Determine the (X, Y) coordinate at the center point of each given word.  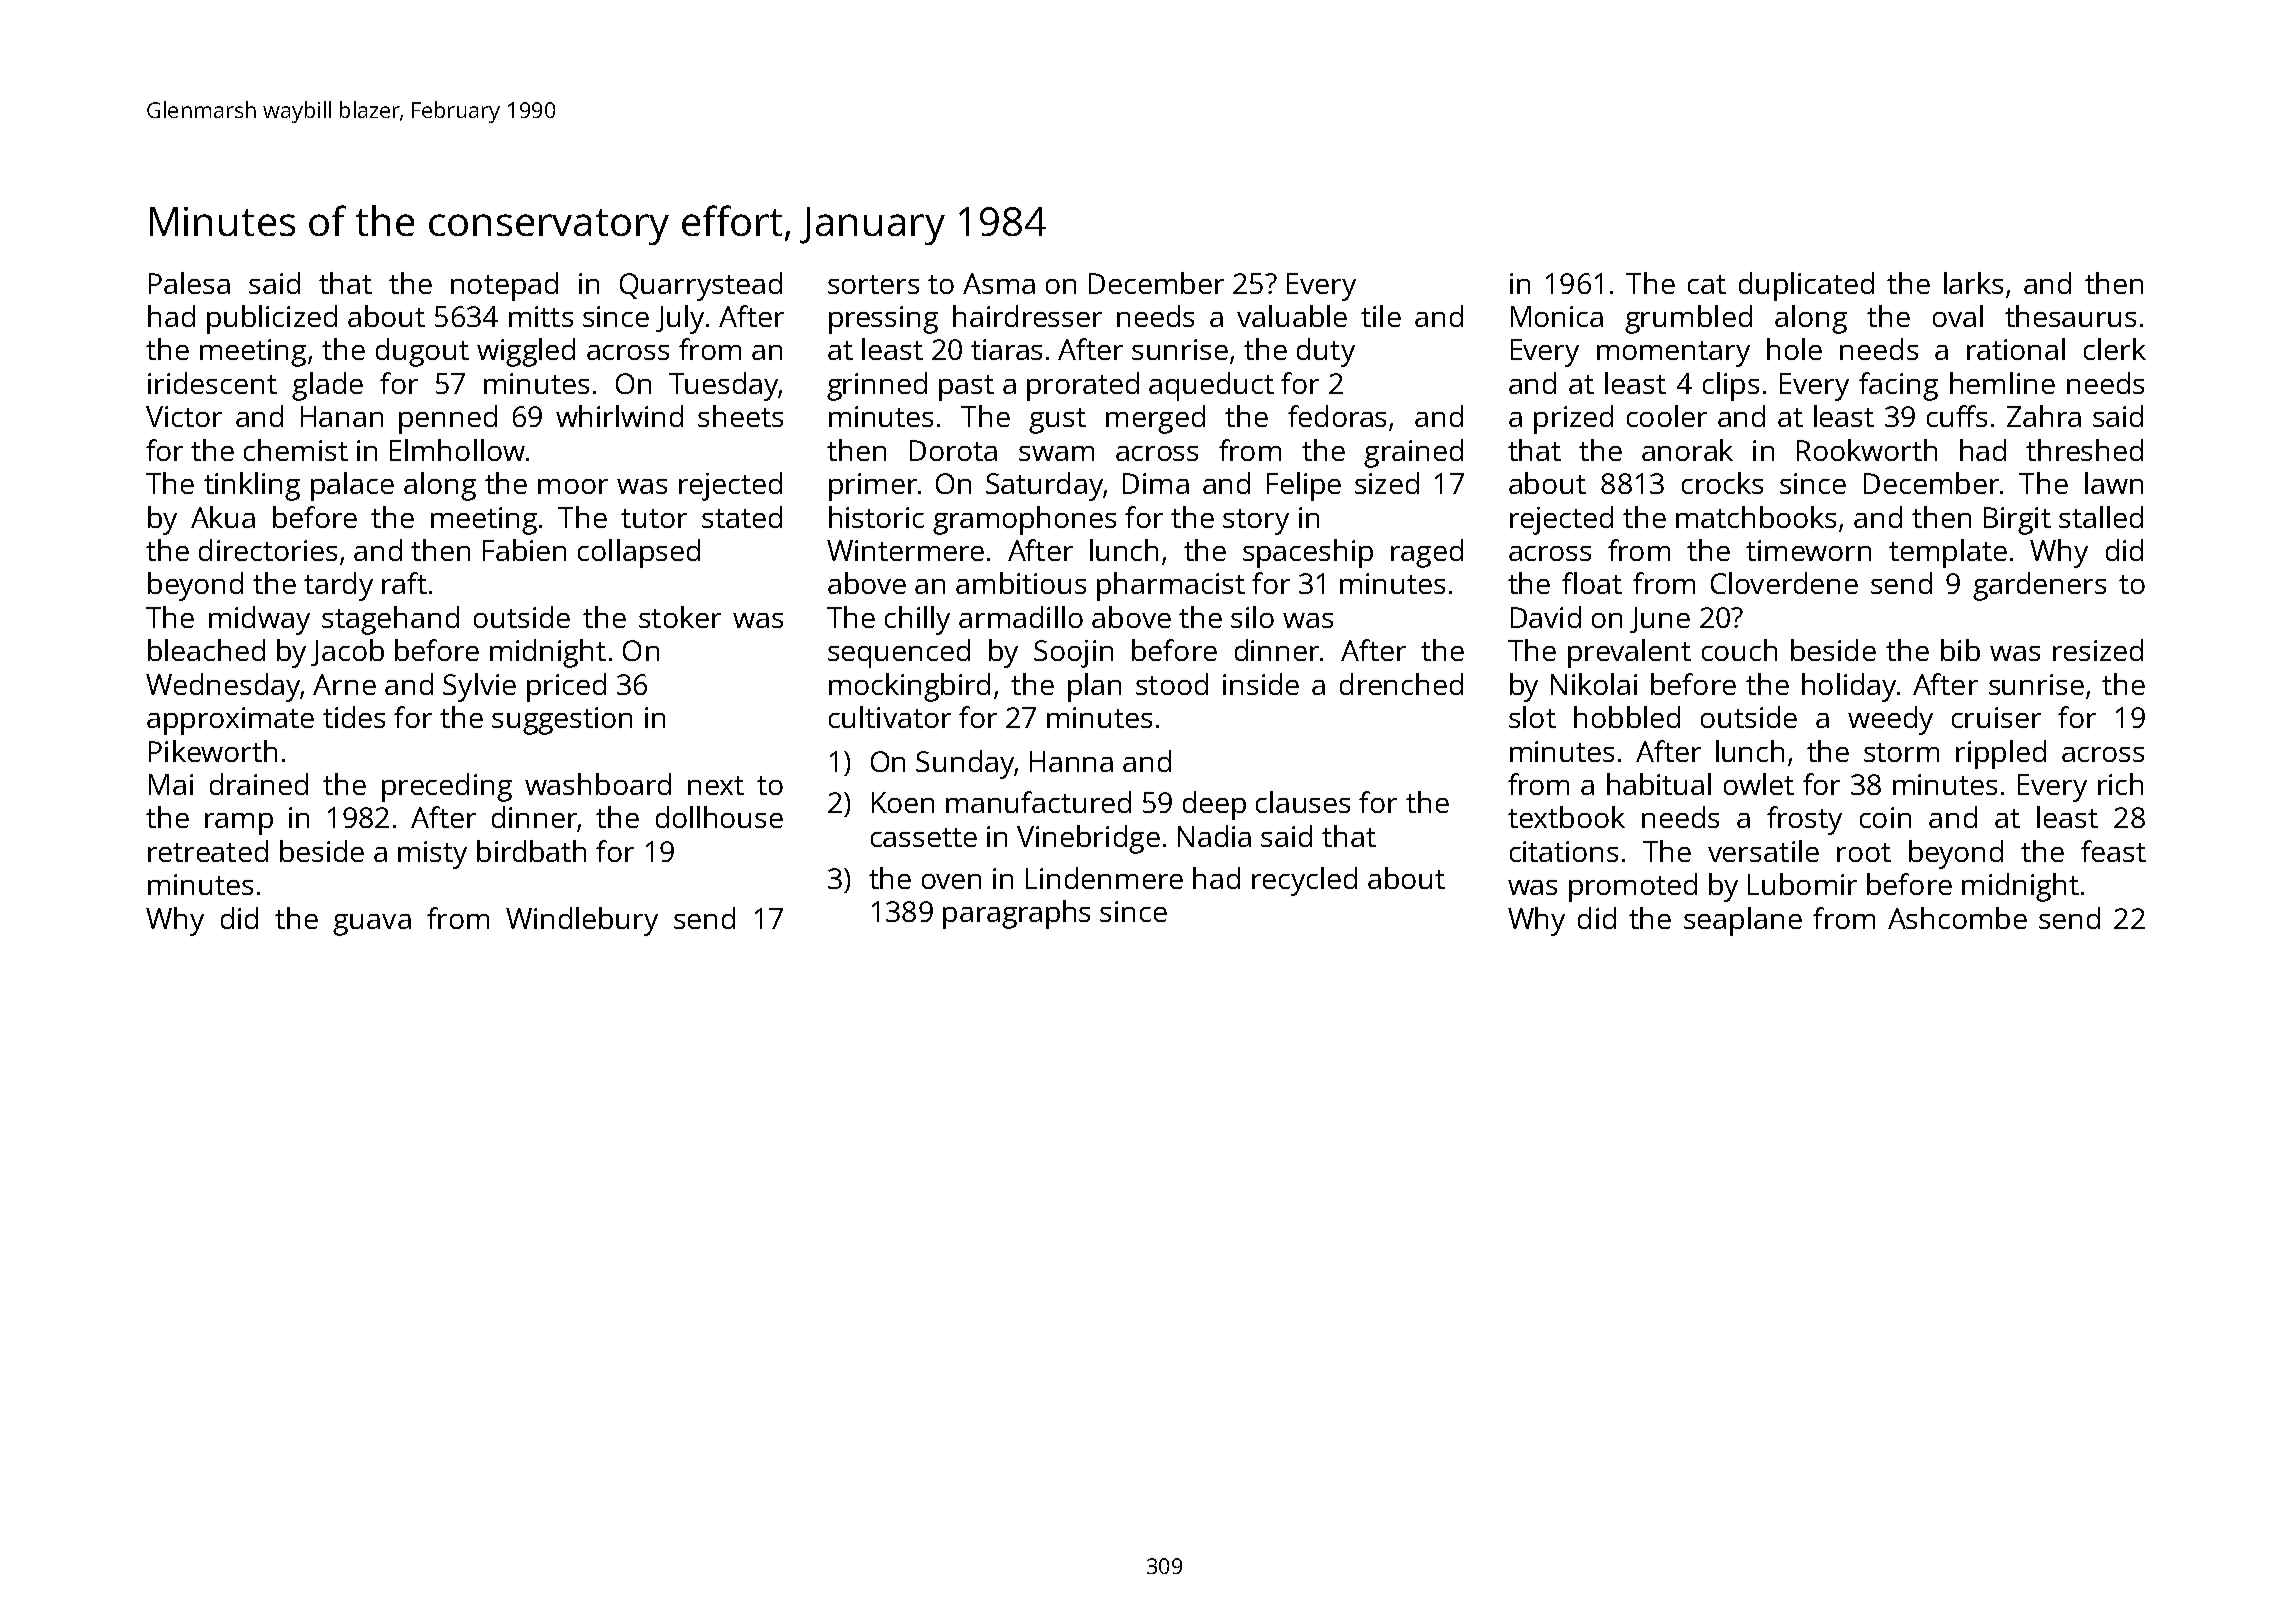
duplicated (1806, 286)
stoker (680, 617)
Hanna (1071, 761)
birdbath (531, 851)
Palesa (189, 283)
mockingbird (909, 687)
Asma (999, 283)
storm (1901, 752)
